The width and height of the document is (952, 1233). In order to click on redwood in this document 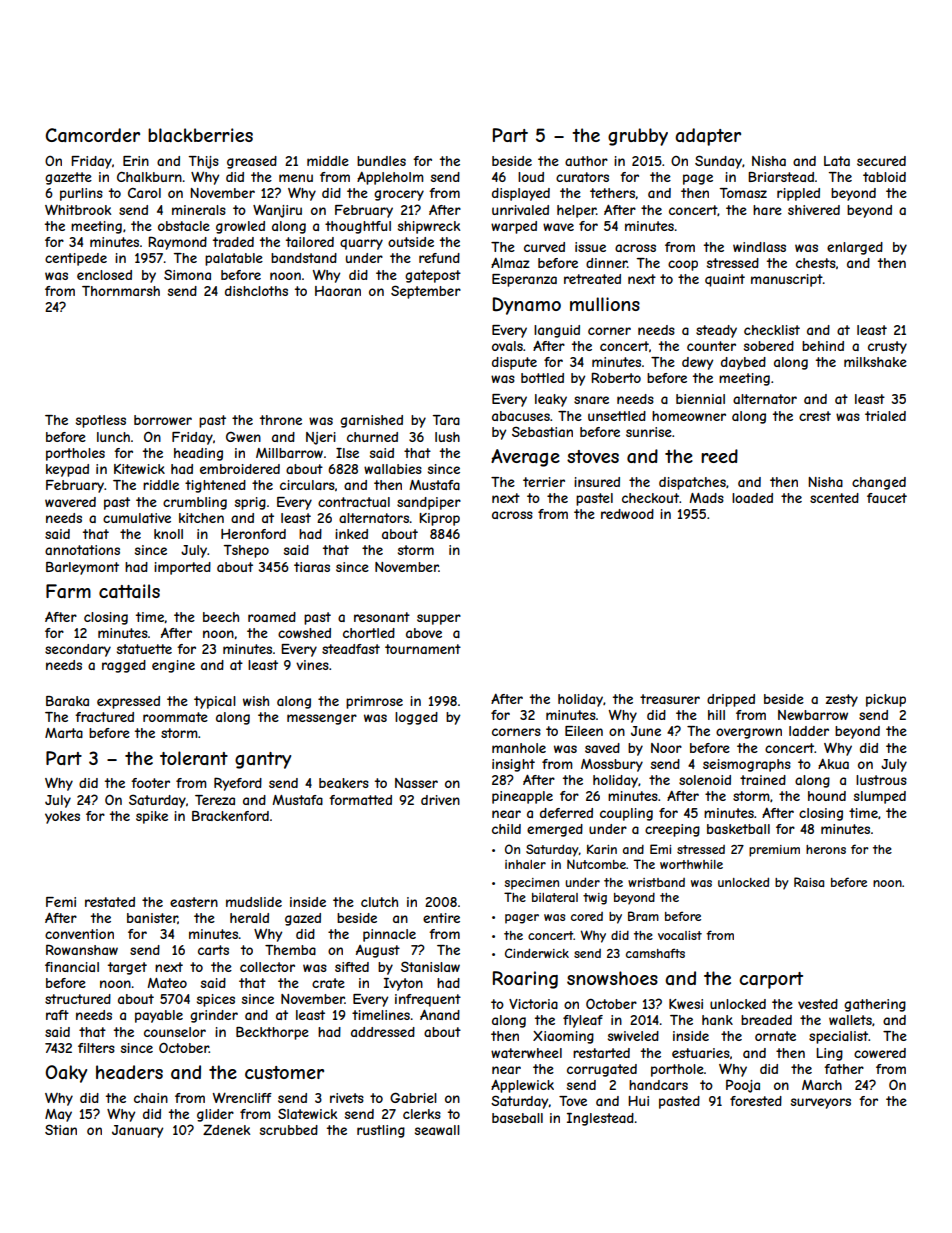, I will do `click(627, 514)`.
